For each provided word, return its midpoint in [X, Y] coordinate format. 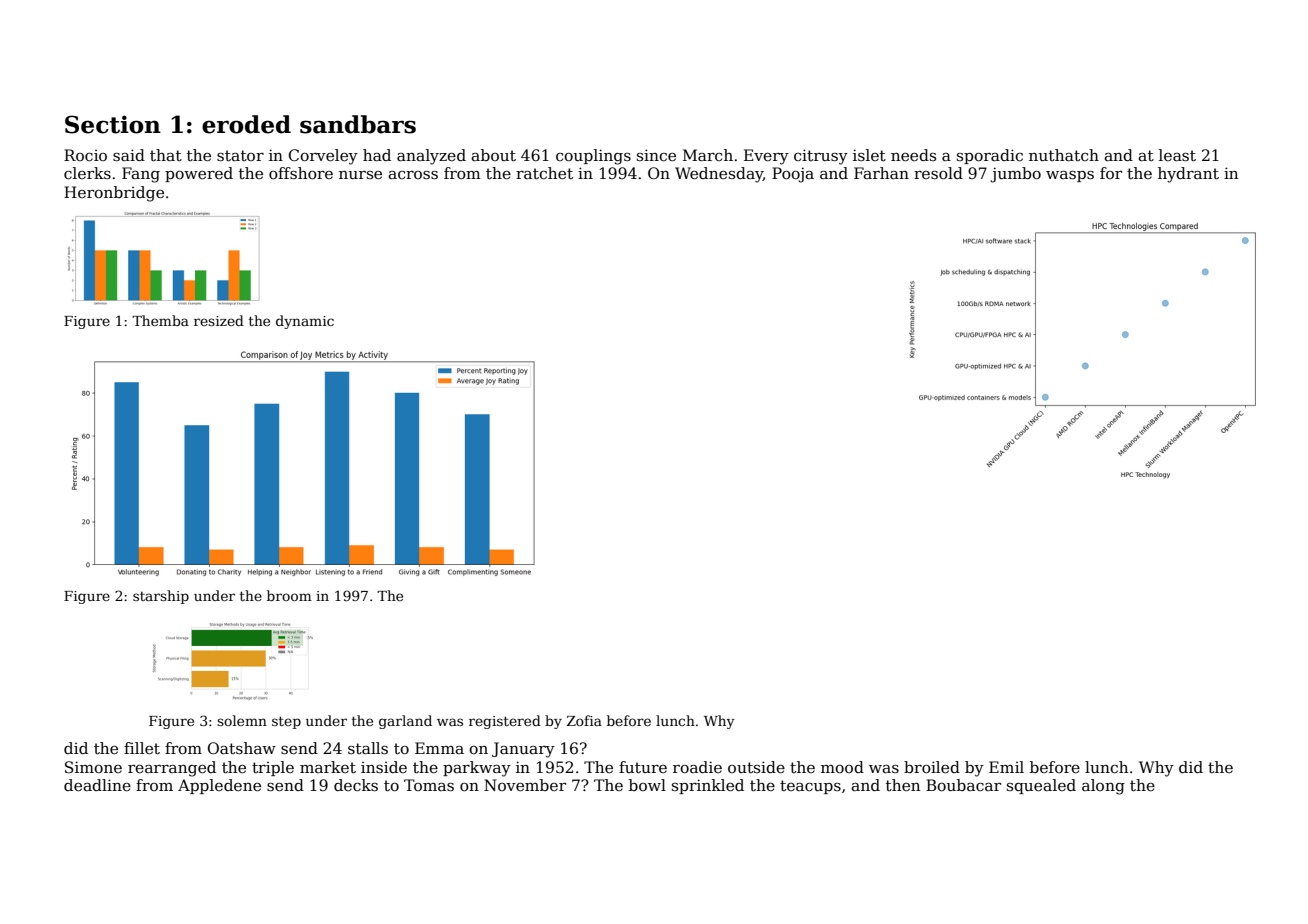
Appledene [219, 786]
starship [161, 597]
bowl [647, 785]
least [1177, 155]
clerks [87, 173]
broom [289, 595]
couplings [593, 157]
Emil [1006, 767]
